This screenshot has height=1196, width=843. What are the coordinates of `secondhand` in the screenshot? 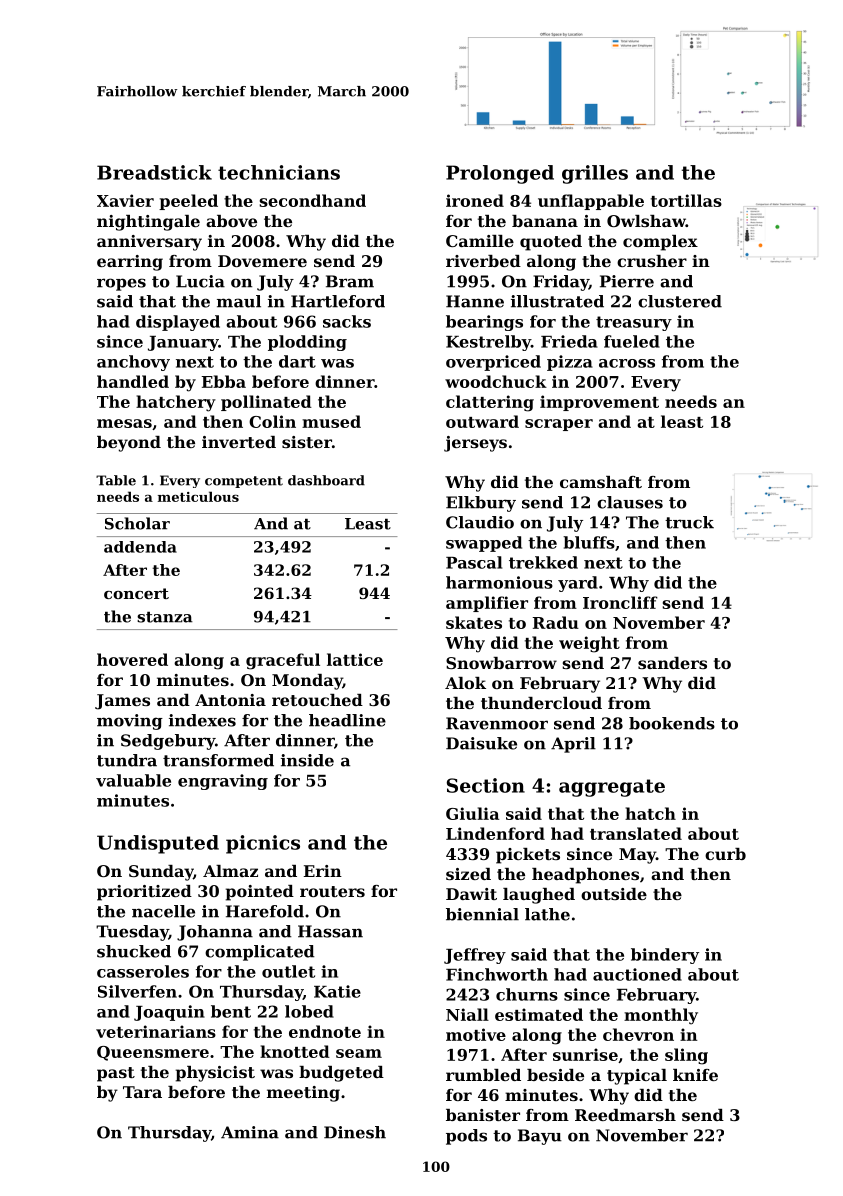 It's located at (312, 200).
